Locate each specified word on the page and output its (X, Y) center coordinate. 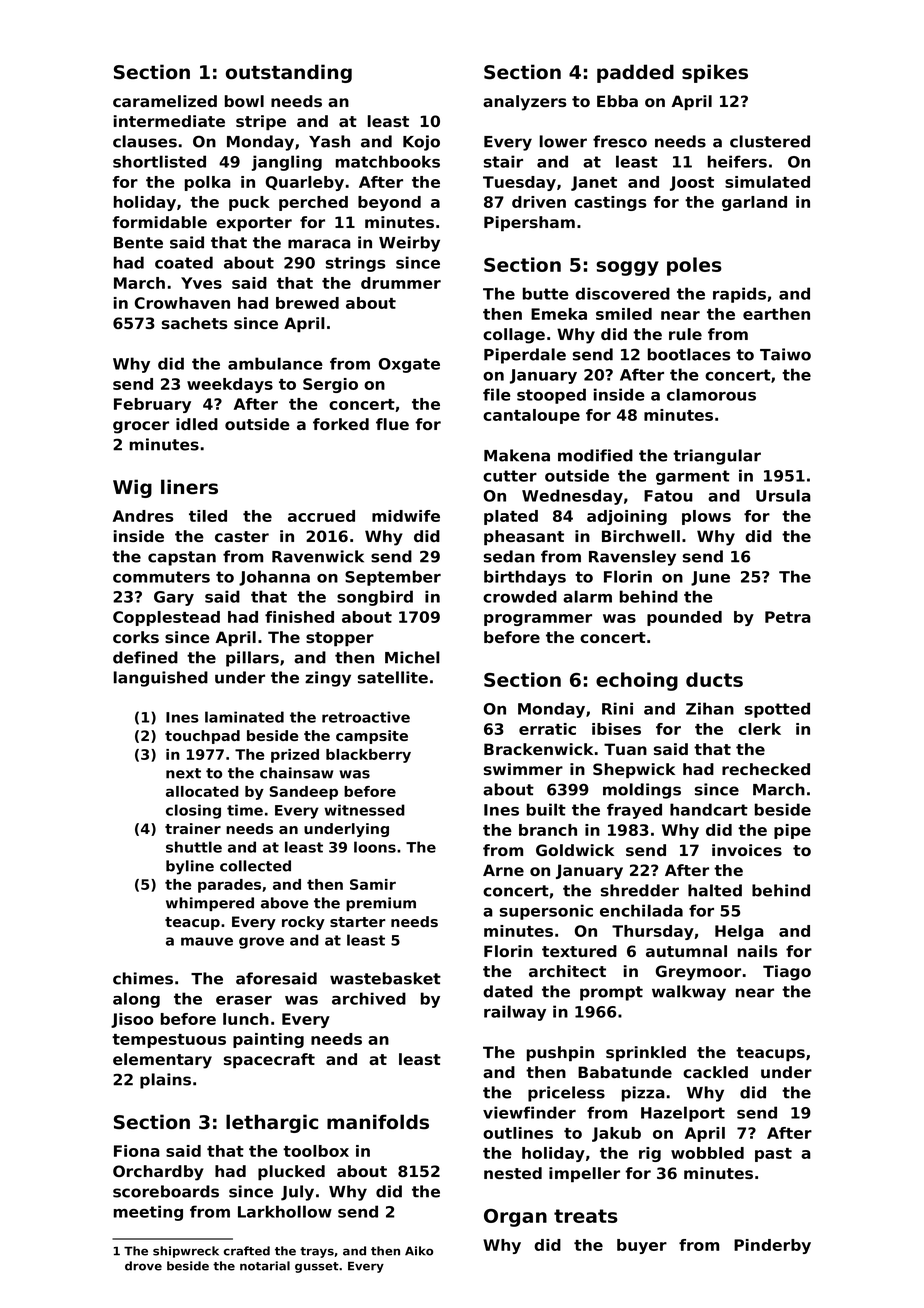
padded (635, 73)
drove (143, 1266)
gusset (317, 1267)
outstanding (289, 73)
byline (190, 867)
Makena (517, 455)
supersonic (546, 912)
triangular (717, 457)
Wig (132, 488)
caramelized (165, 101)
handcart (709, 809)
